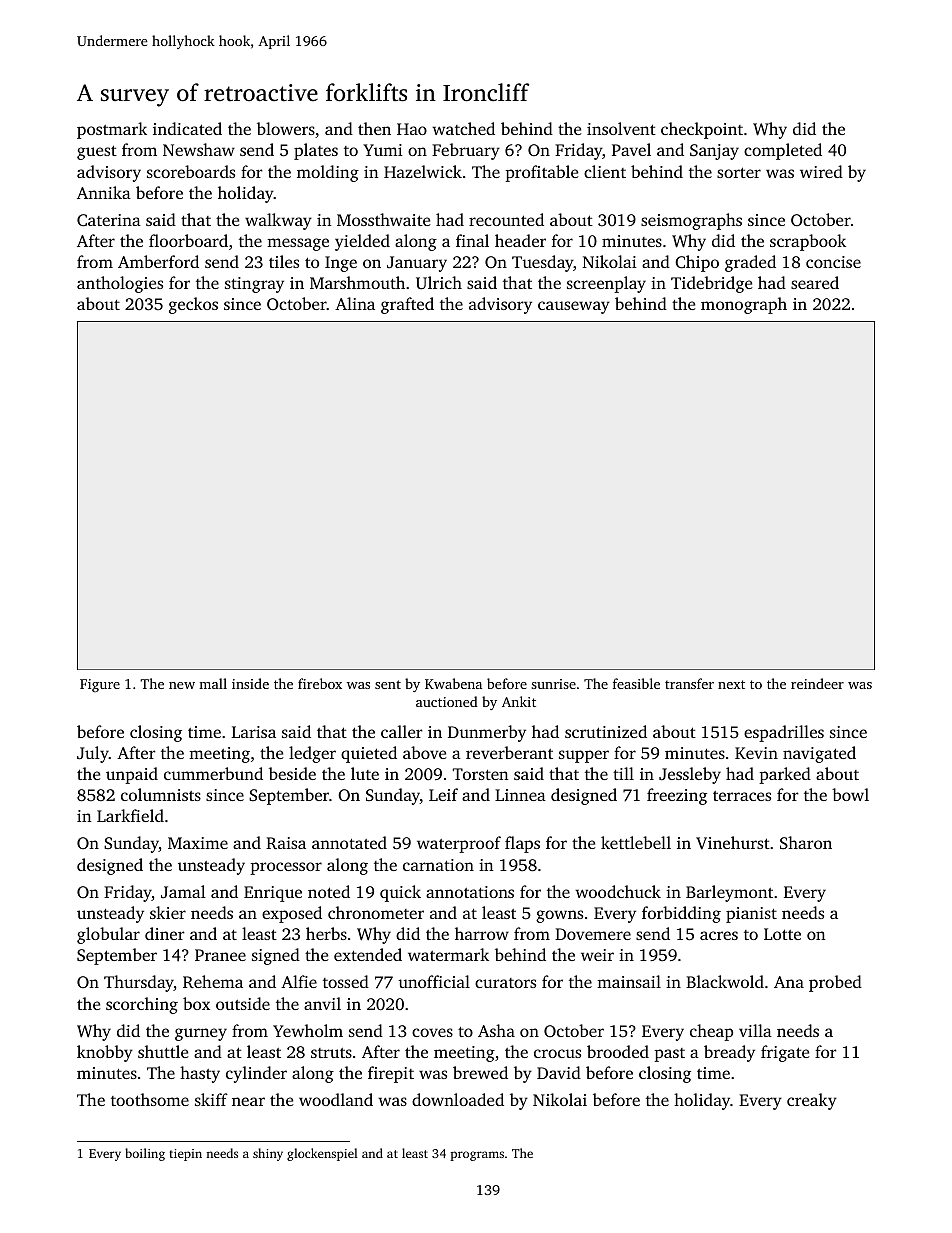 The image size is (952, 1233). What do you see at coordinates (477, 1156) in the page?
I see `programs` at bounding box center [477, 1156].
